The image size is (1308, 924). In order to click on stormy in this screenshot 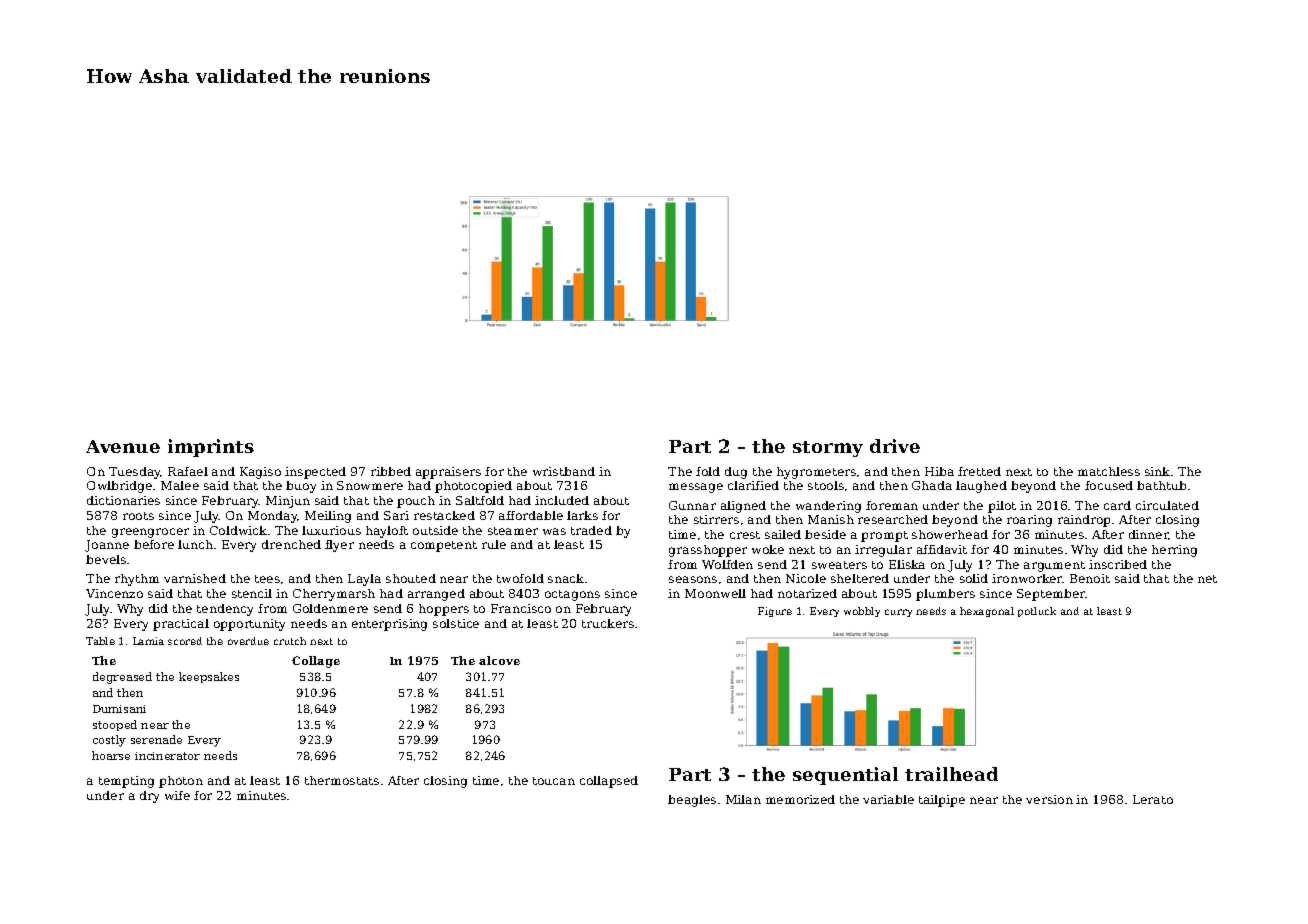, I will do `click(828, 449)`.
